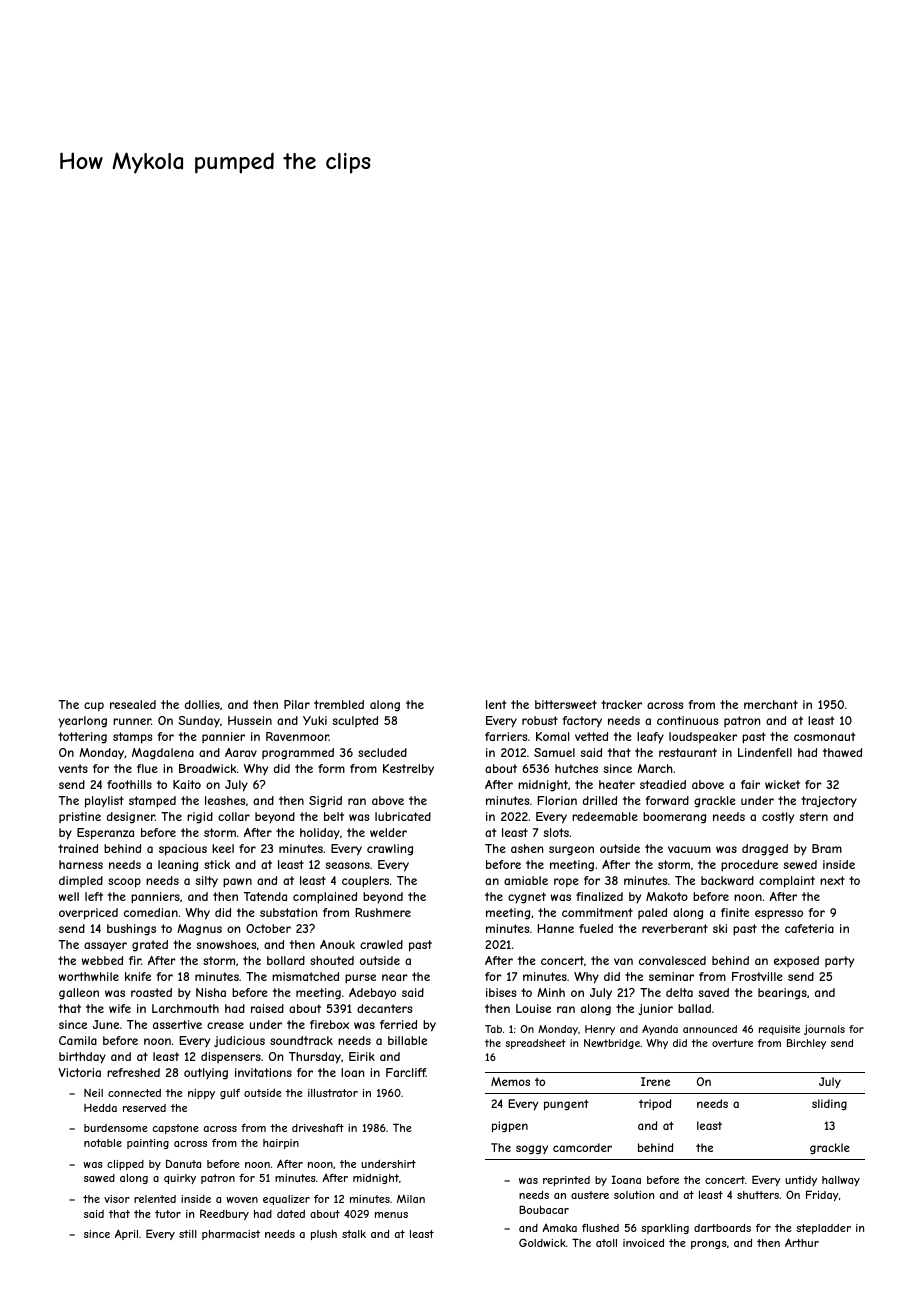 The height and width of the screenshot is (1314, 924). What do you see at coordinates (354, 1234) in the screenshot?
I see `stalk` at bounding box center [354, 1234].
